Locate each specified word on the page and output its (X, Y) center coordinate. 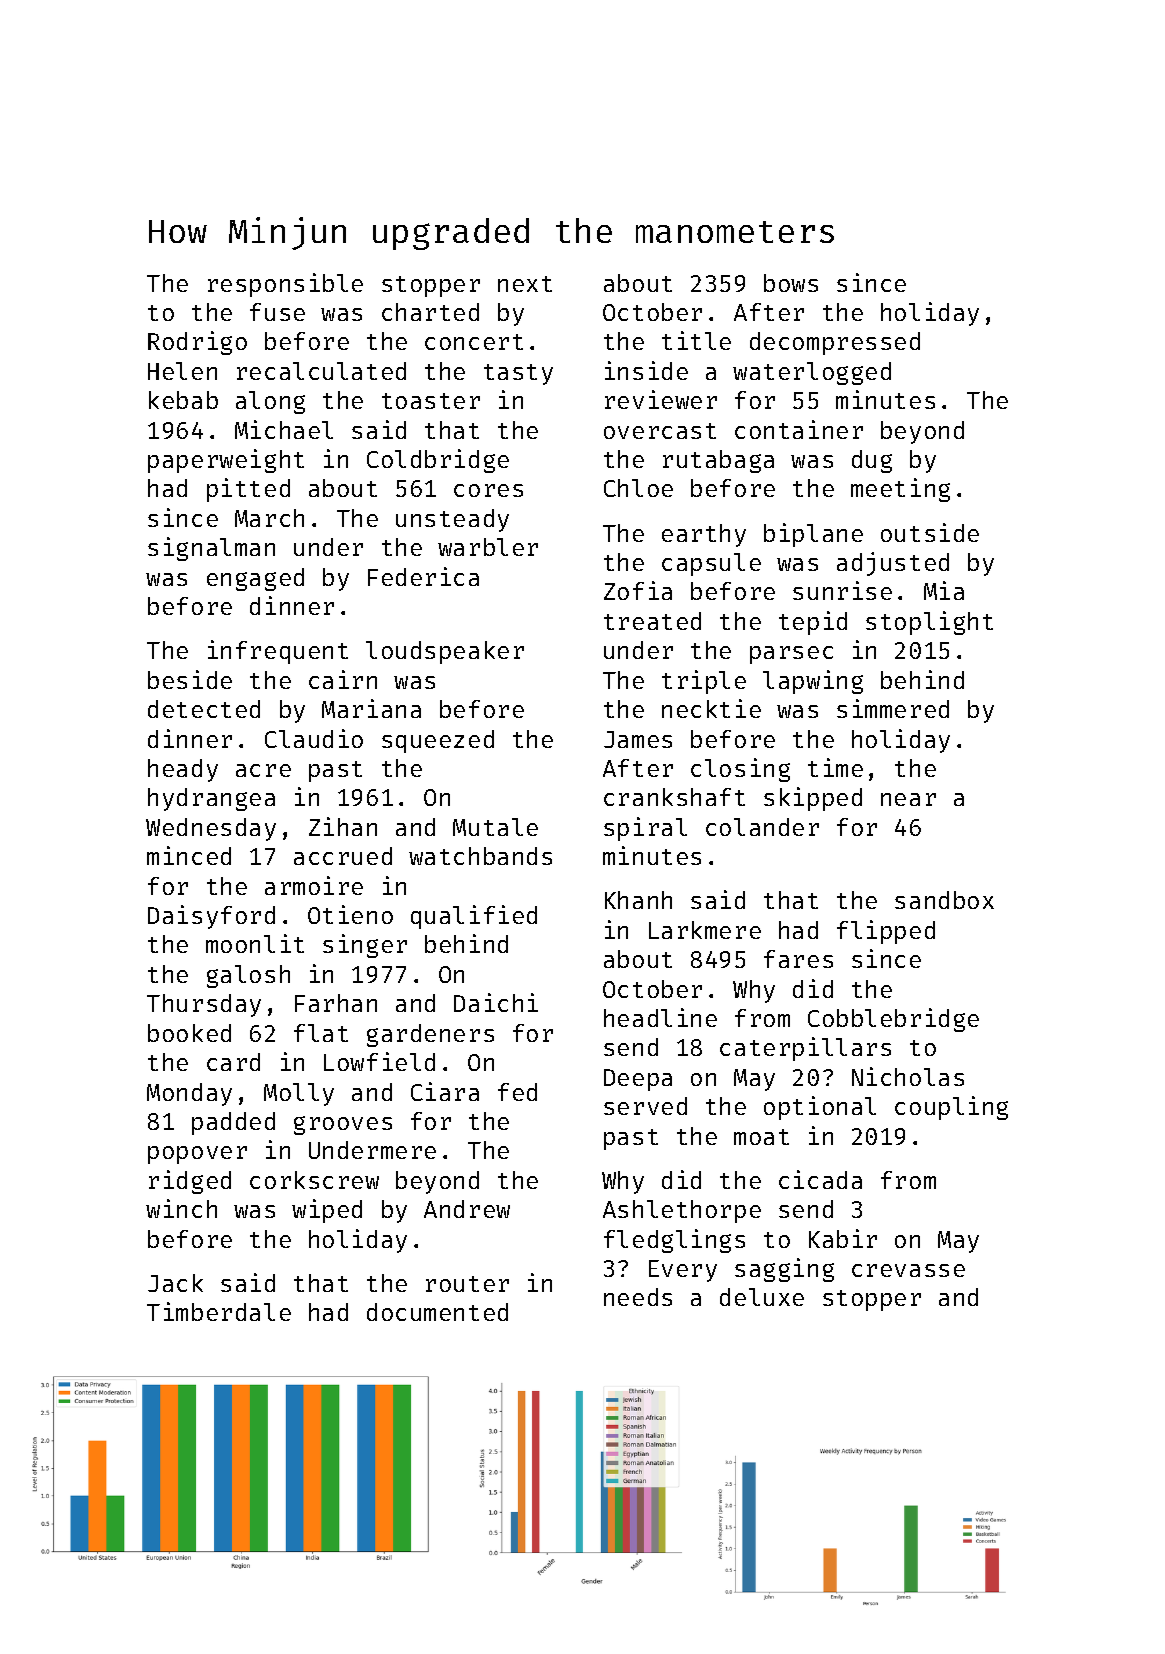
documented (437, 1312)
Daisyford (211, 917)
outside (930, 532)
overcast (660, 431)
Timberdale (219, 1311)
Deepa (638, 1080)
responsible (285, 285)
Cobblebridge (893, 1020)
